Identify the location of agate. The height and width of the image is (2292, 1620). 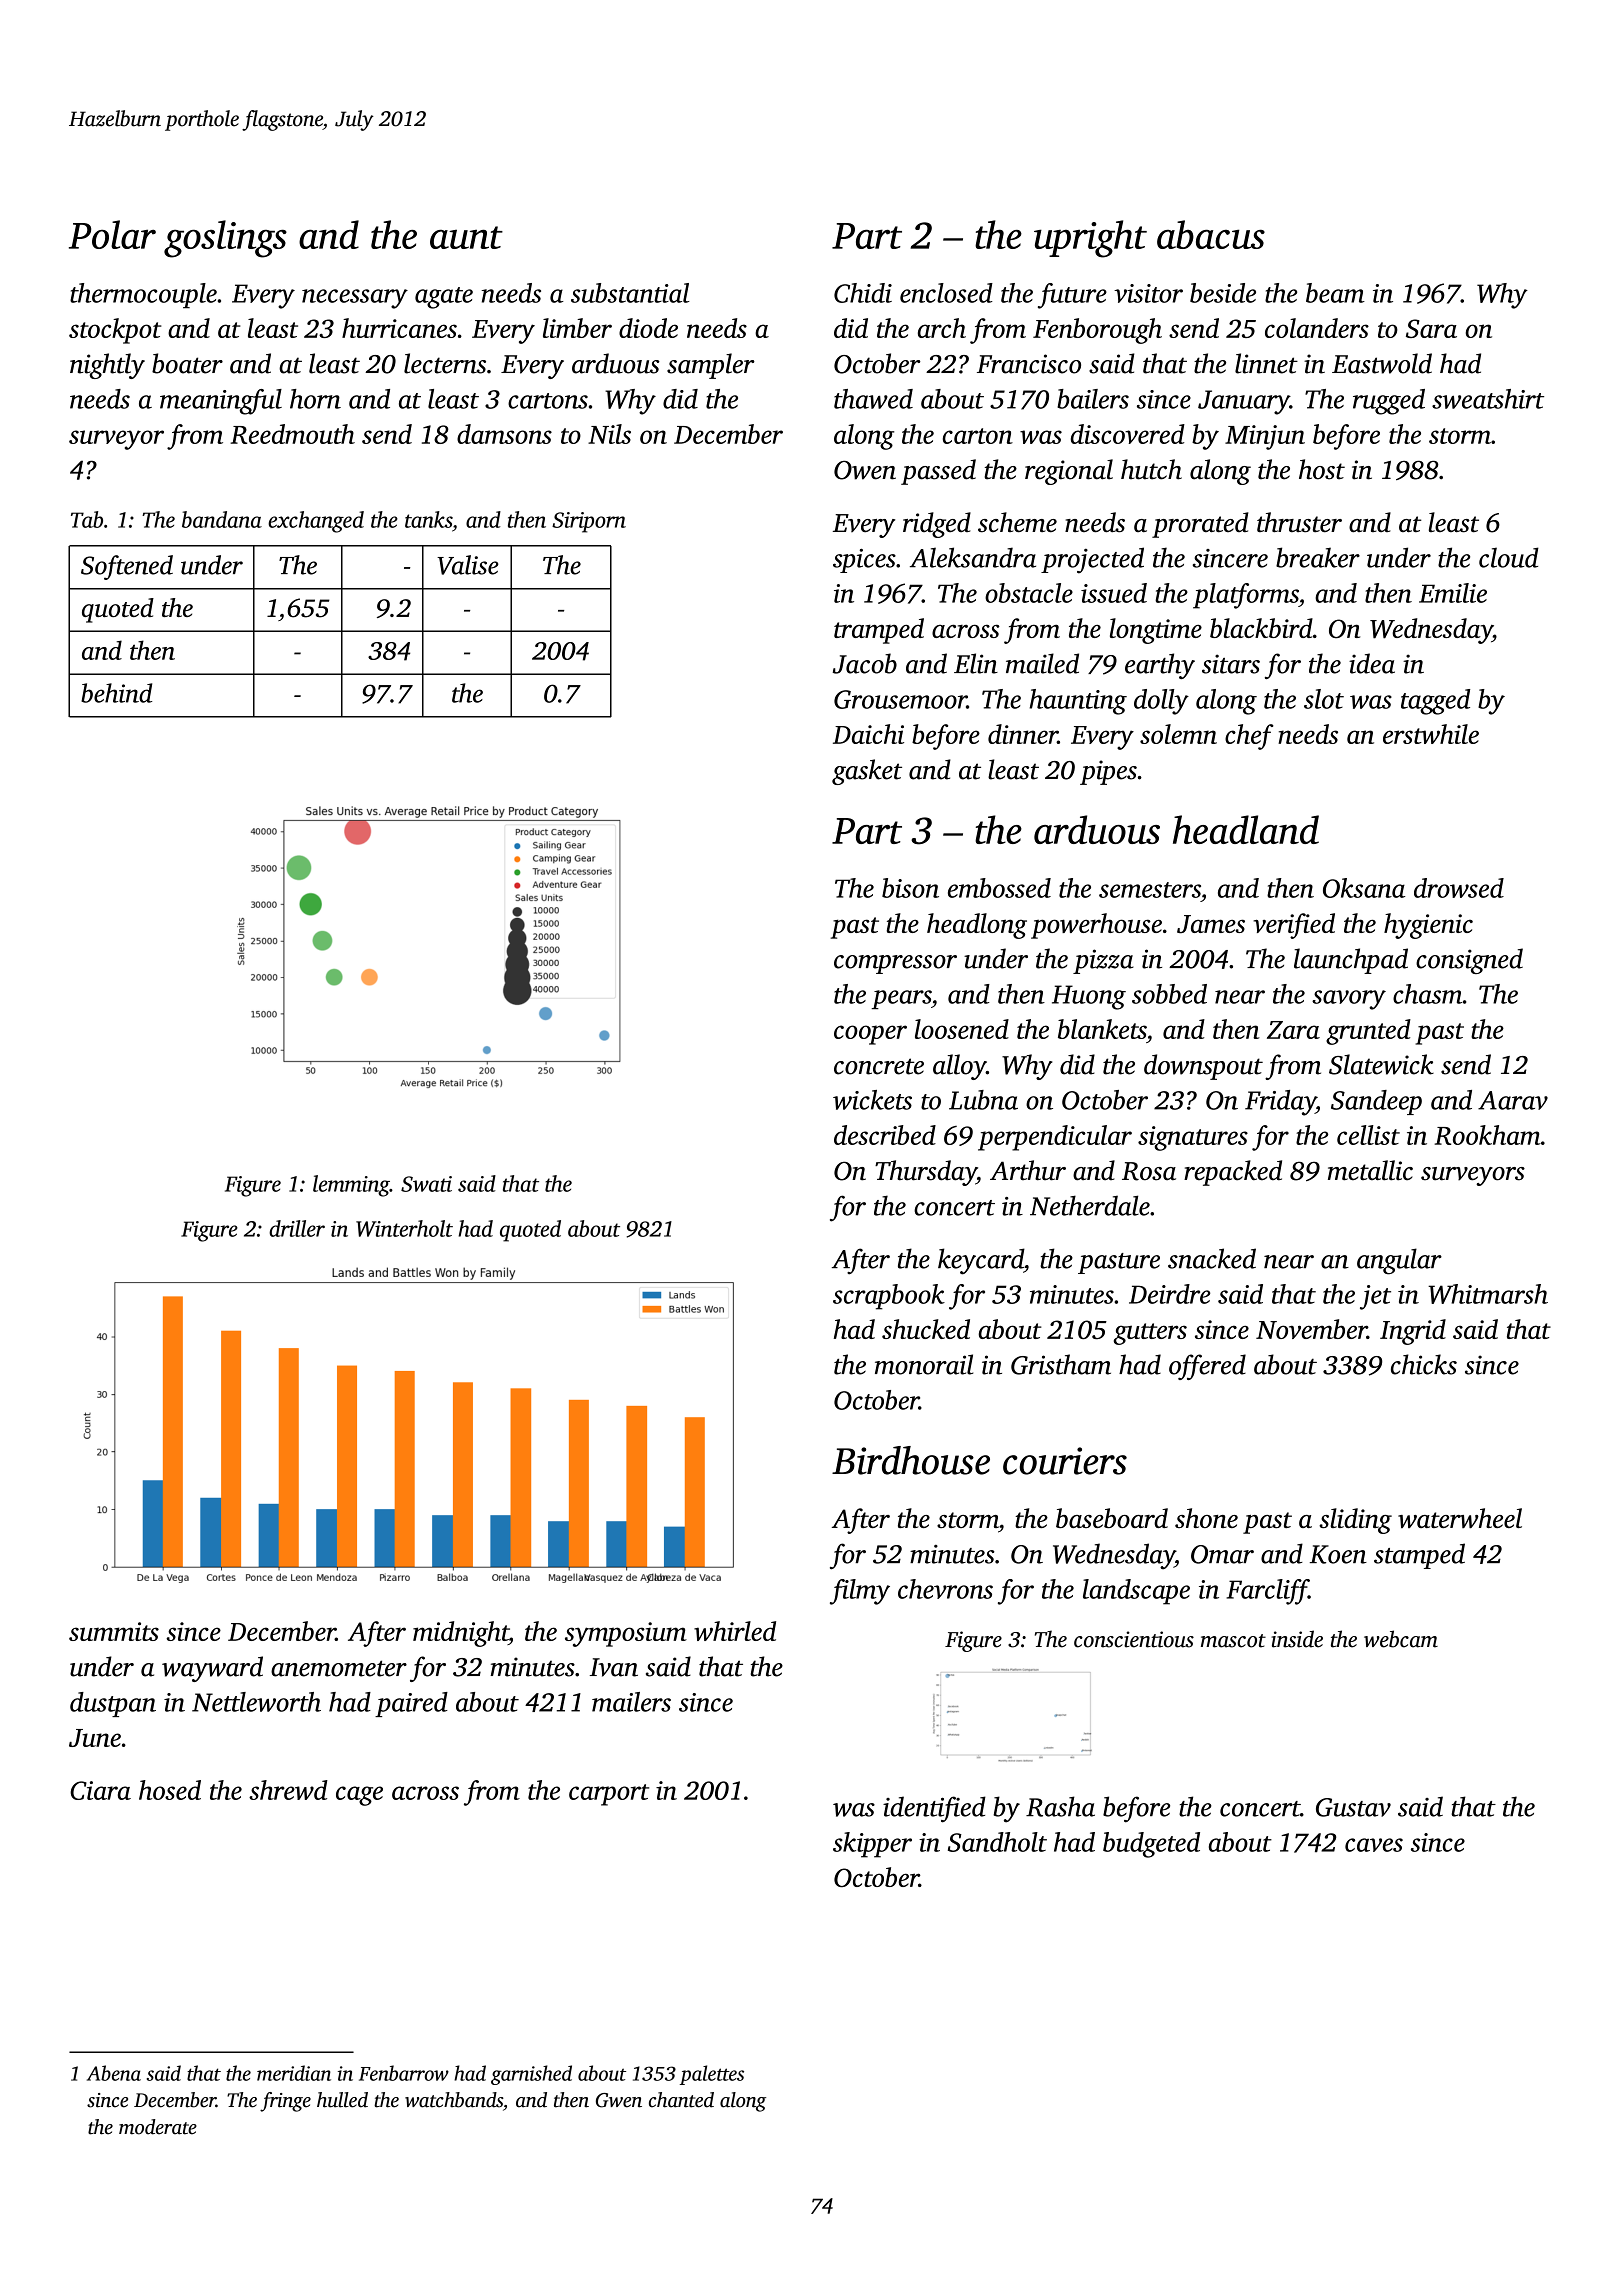
(444, 298).
